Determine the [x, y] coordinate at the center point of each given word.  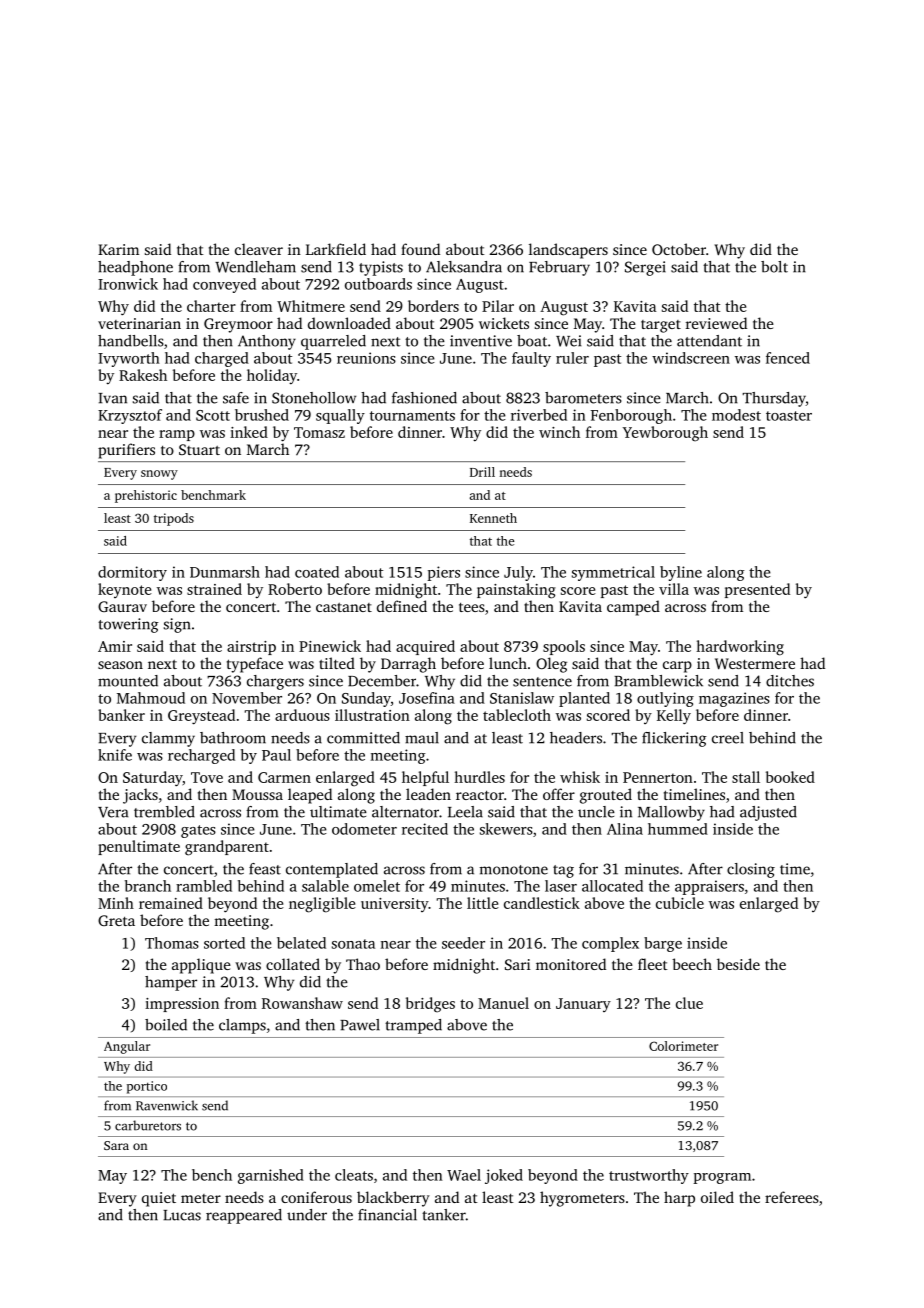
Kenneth [493, 518]
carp [677, 667]
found [420, 249]
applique [201, 966]
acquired [425, 647]
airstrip [251, 648]
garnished [271, 1176]
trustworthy [649, 1176]
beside [738, 964]
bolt [774, 267]
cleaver [259, 249]
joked [504, 1176]
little [483, 903]
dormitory [132, 573]
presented [757, 590]
